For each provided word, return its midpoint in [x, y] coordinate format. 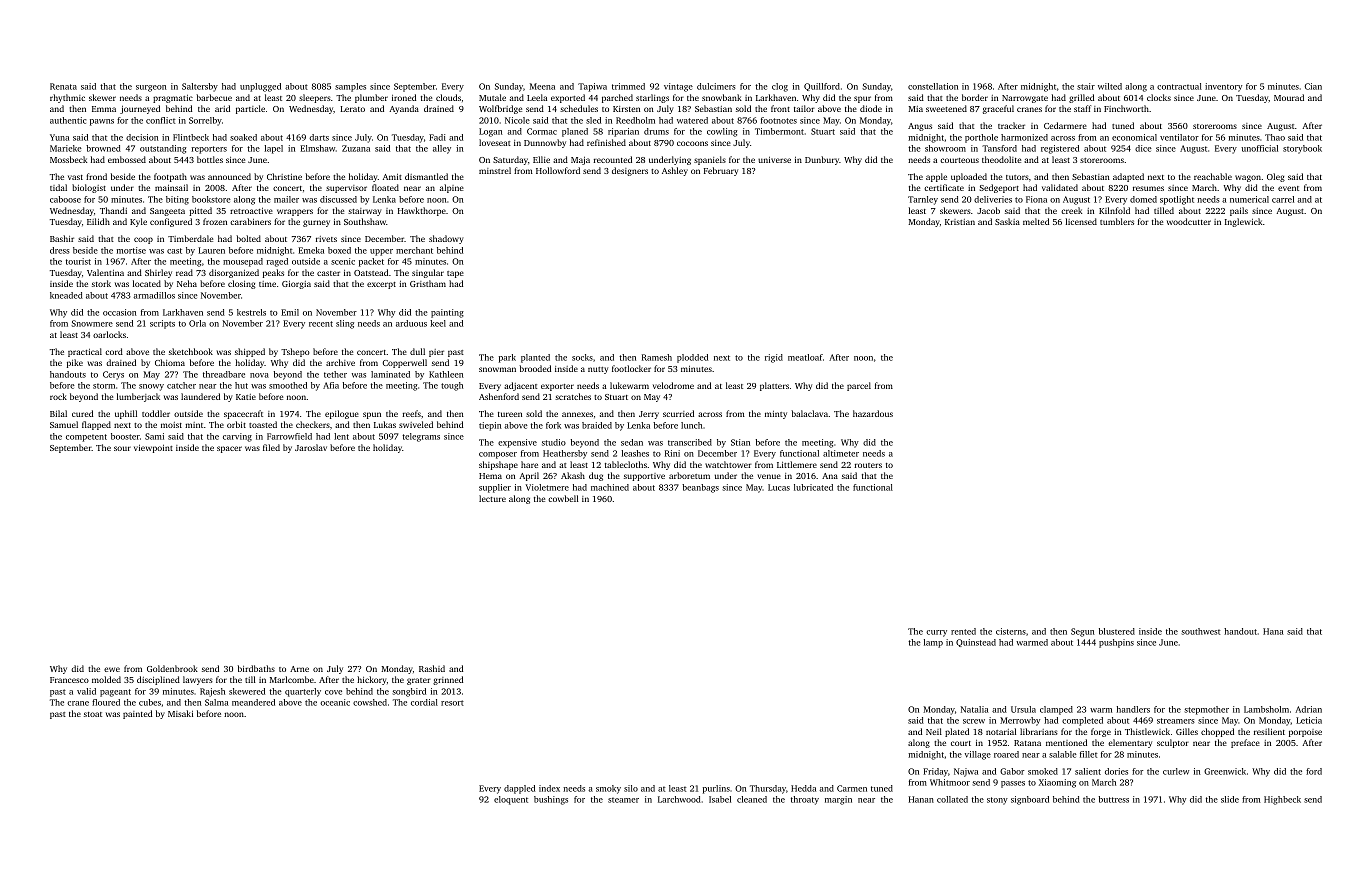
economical [1134, 137]
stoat [93, 714]
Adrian [1308, 709]
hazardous [873, 413]
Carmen [852, 788]
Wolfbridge [500, 109]
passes [1013, 784]
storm [104, 386]
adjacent [520, 386]
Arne [299, 669]
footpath [170, 177]
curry [936, 633]
